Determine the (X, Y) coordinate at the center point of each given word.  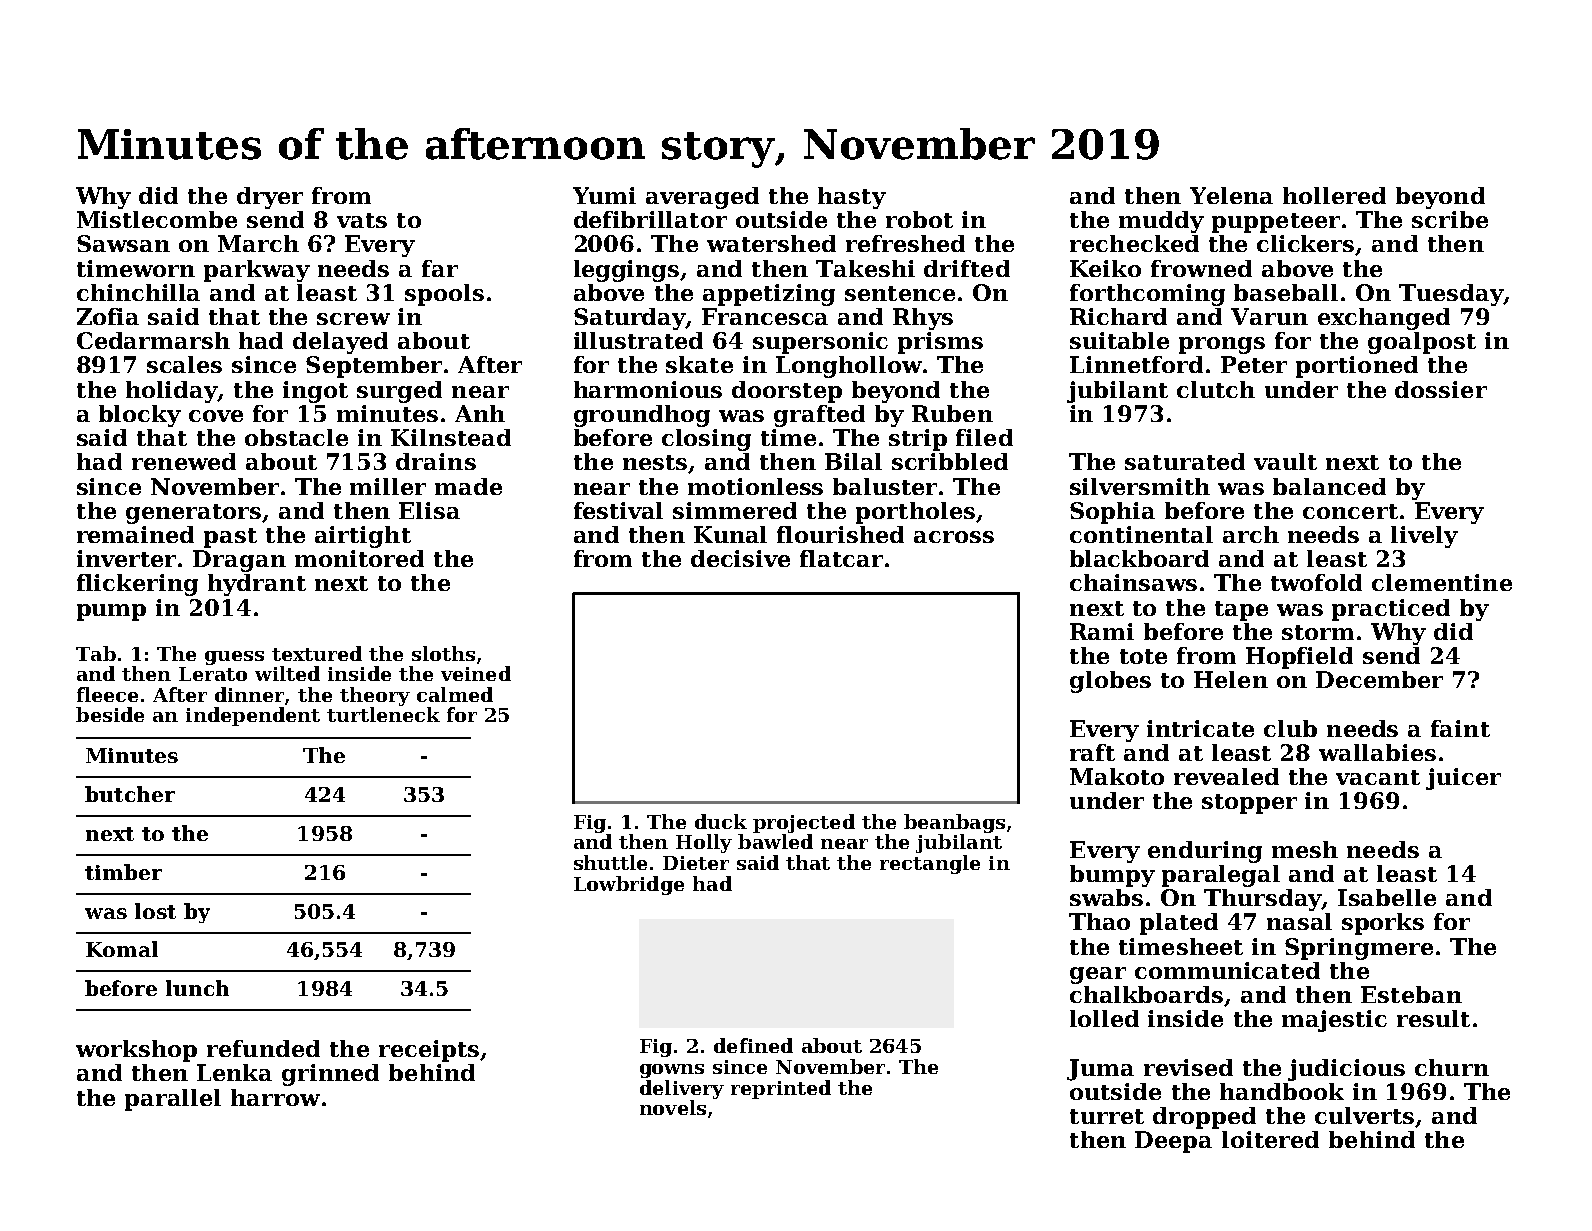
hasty (852, 198)
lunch (197, 988)
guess (234, 658)
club (1290, 728)
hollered (1334, 195)
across (954, 537)
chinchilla (138, 292)
